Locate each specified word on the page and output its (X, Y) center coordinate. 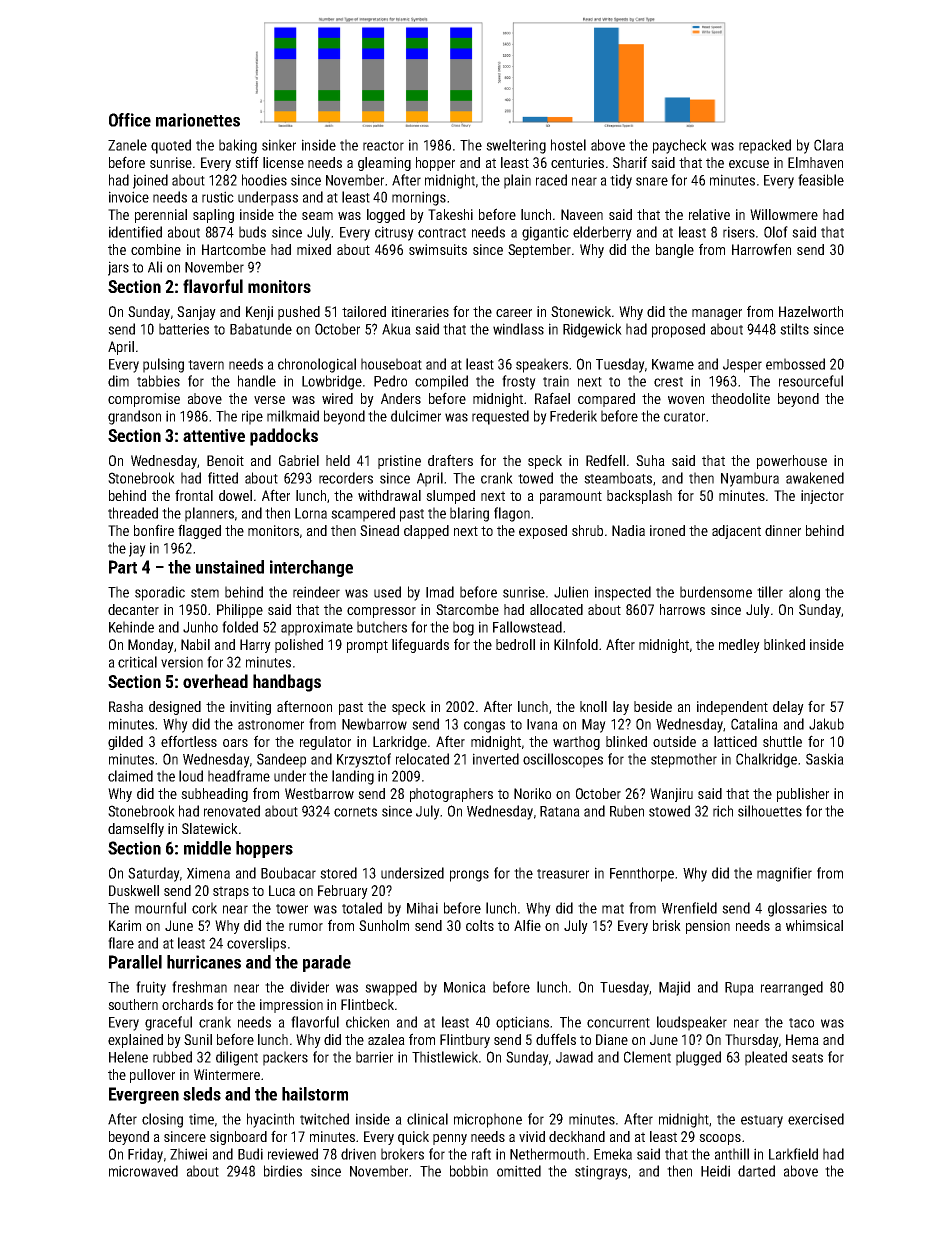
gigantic (545, 233)
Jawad (574, 1057)
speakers (542, 365)
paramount (571, 497)
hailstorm (315, 1094)
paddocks (284, 437)
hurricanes (204, 962)
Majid (674, 988)
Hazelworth (811, 311)
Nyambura (750, 479)
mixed (314, 249)
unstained (230, 567)
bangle (675, 251)
